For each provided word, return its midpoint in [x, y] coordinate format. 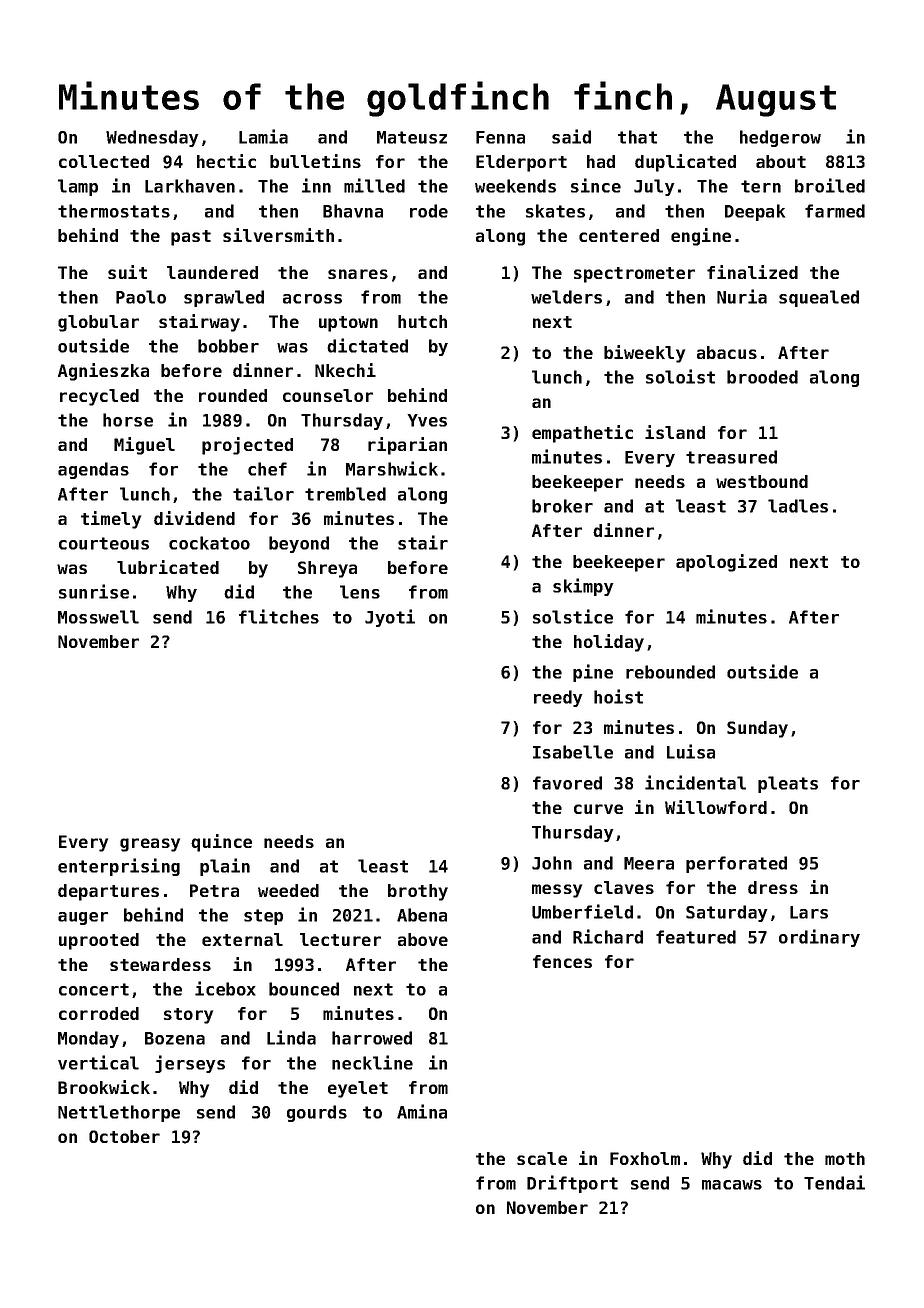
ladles [798, 506]
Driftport [572, 1184]
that [637, 137]
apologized [726, 563]
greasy [150, 845]
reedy [558, 698]
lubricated [168, 567]
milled [374, 185]
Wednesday [152, 138]
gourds [317, 1113]
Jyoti [390, 618]
